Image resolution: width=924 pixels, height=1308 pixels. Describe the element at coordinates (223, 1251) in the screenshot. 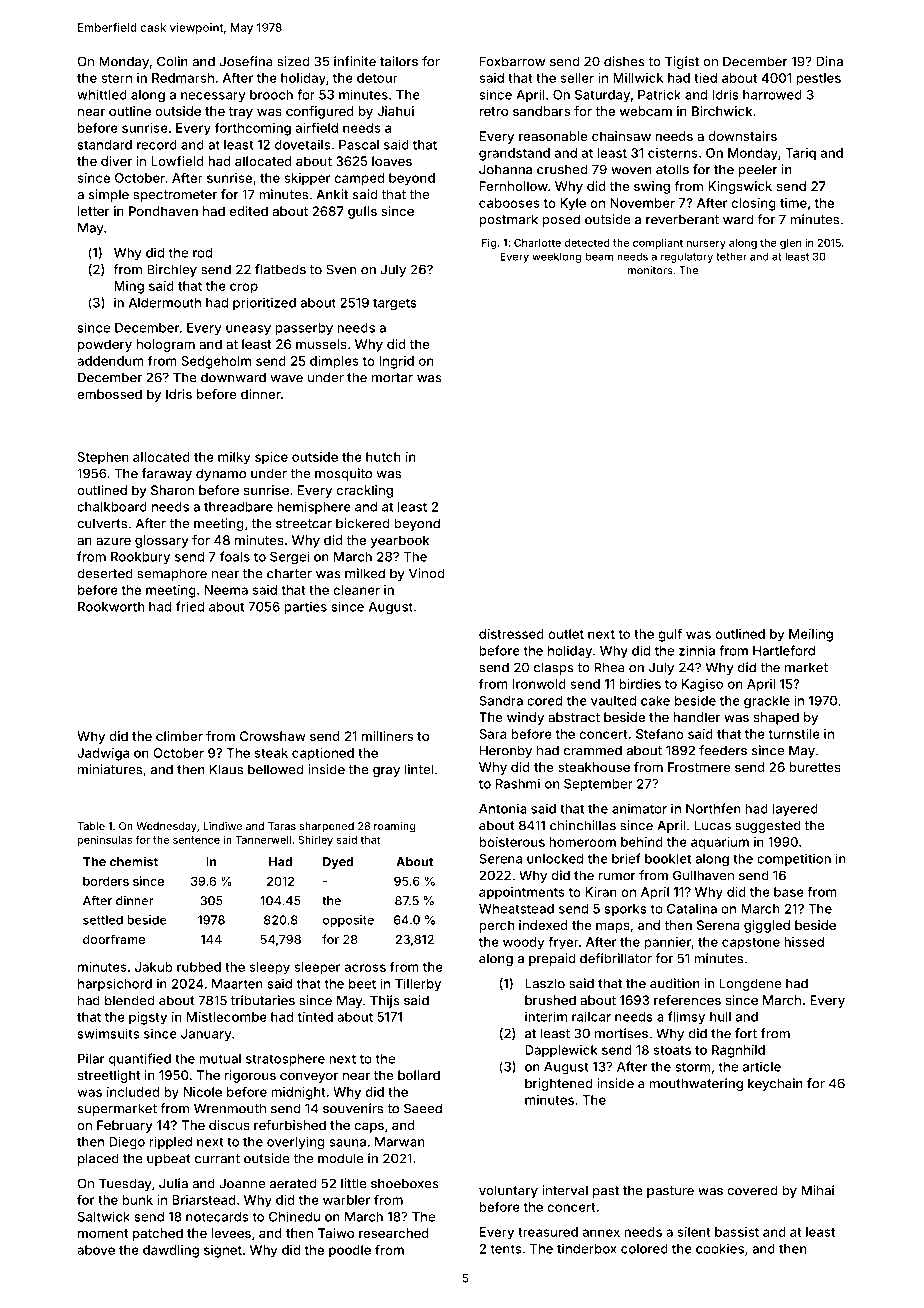

I see `signet` at that location.
